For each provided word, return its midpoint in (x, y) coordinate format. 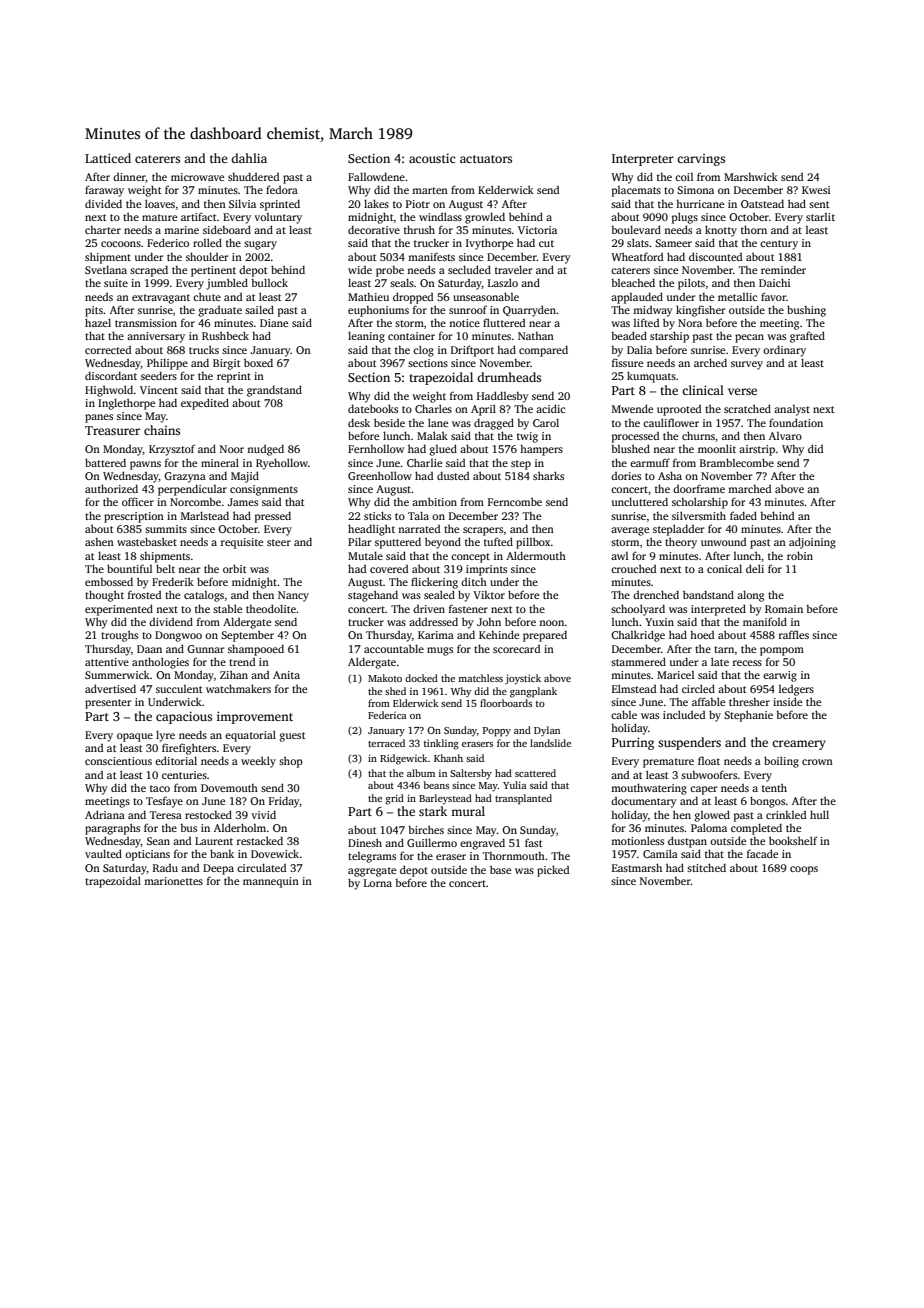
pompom (782, 651)
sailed (259, 309)
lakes (376, 203)
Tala (418, 515)
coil (684, 177)
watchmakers (238, 688)
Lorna (378, 883)
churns (698, 435)
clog (423, 351)
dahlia (249, 158)
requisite (242, 543)
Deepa (218, 869)
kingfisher (700, 311)
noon (551, 623)
